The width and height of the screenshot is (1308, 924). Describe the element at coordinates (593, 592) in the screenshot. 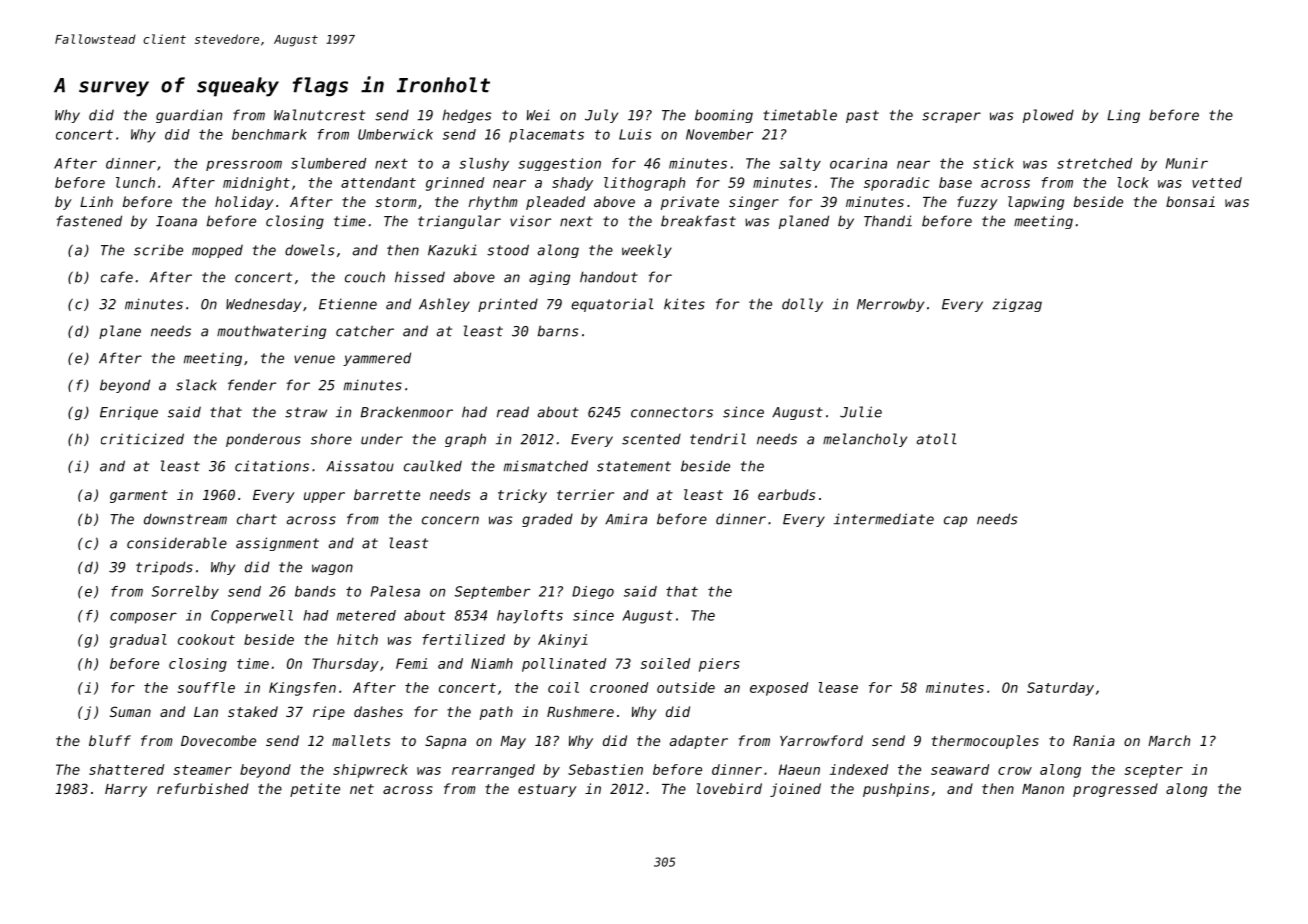

I see `Diego` at that location.
